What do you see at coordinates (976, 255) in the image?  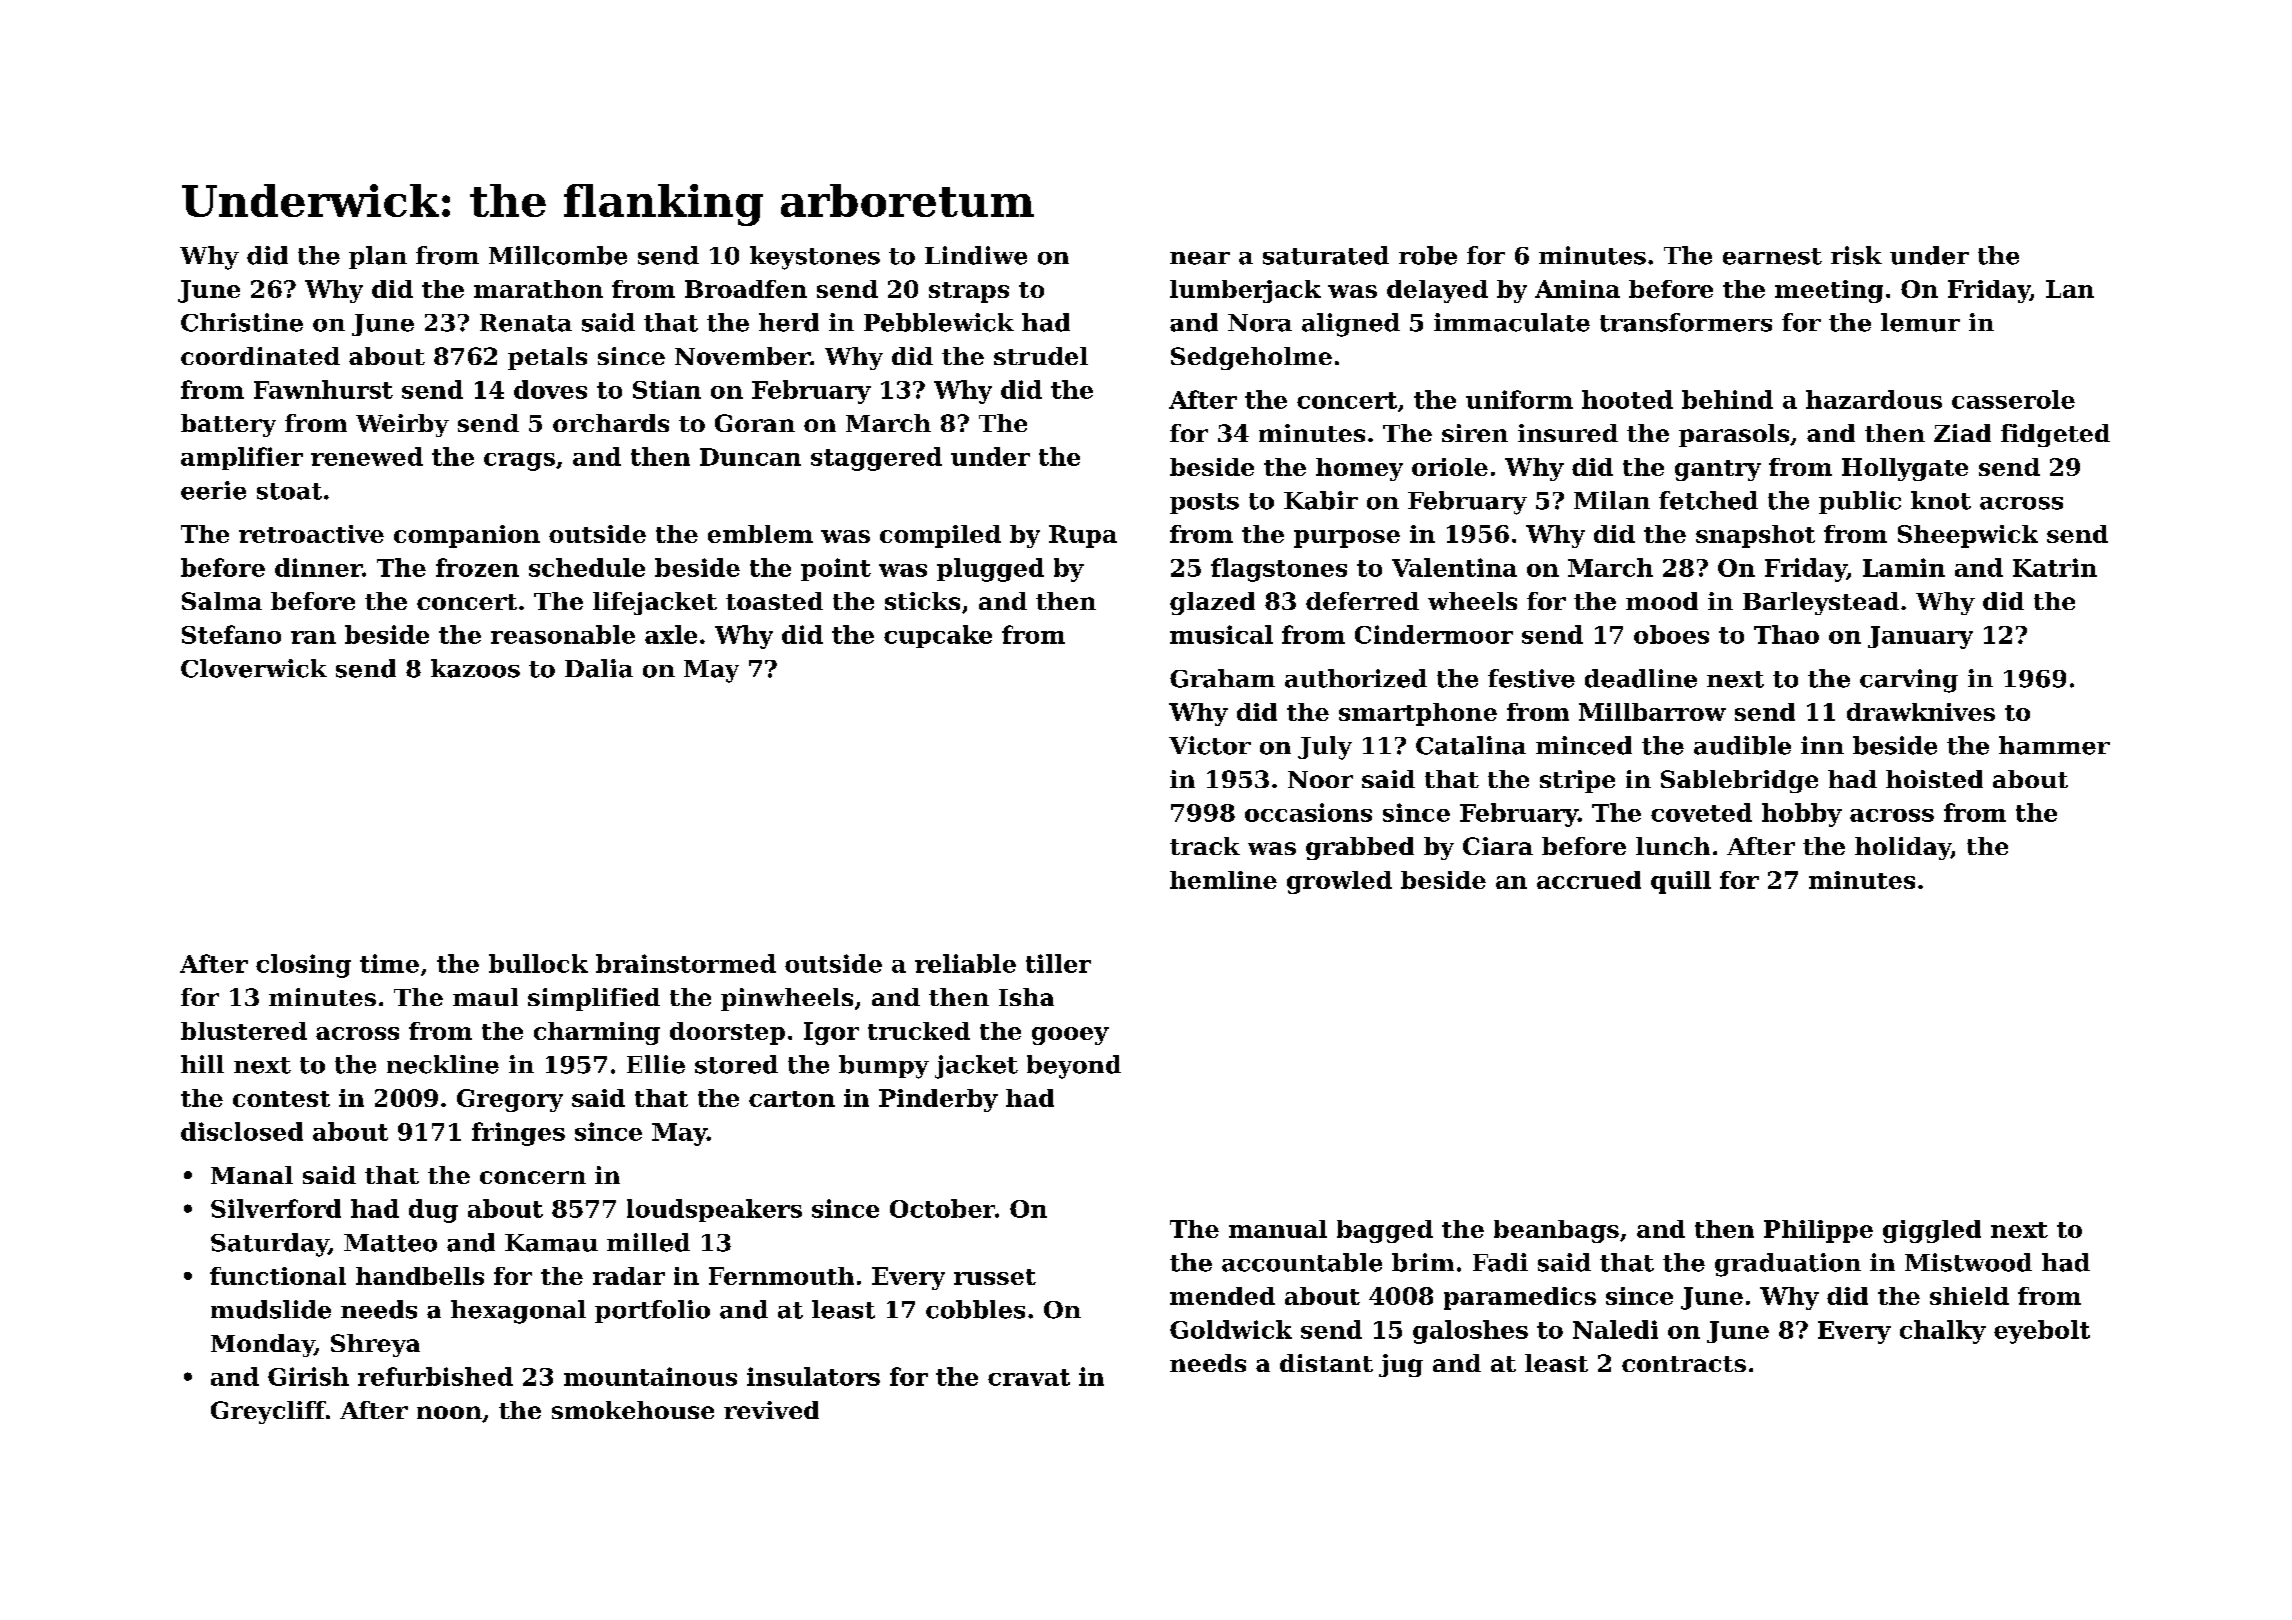 I see `Lindiwe` at bounding box center [976, 255].
